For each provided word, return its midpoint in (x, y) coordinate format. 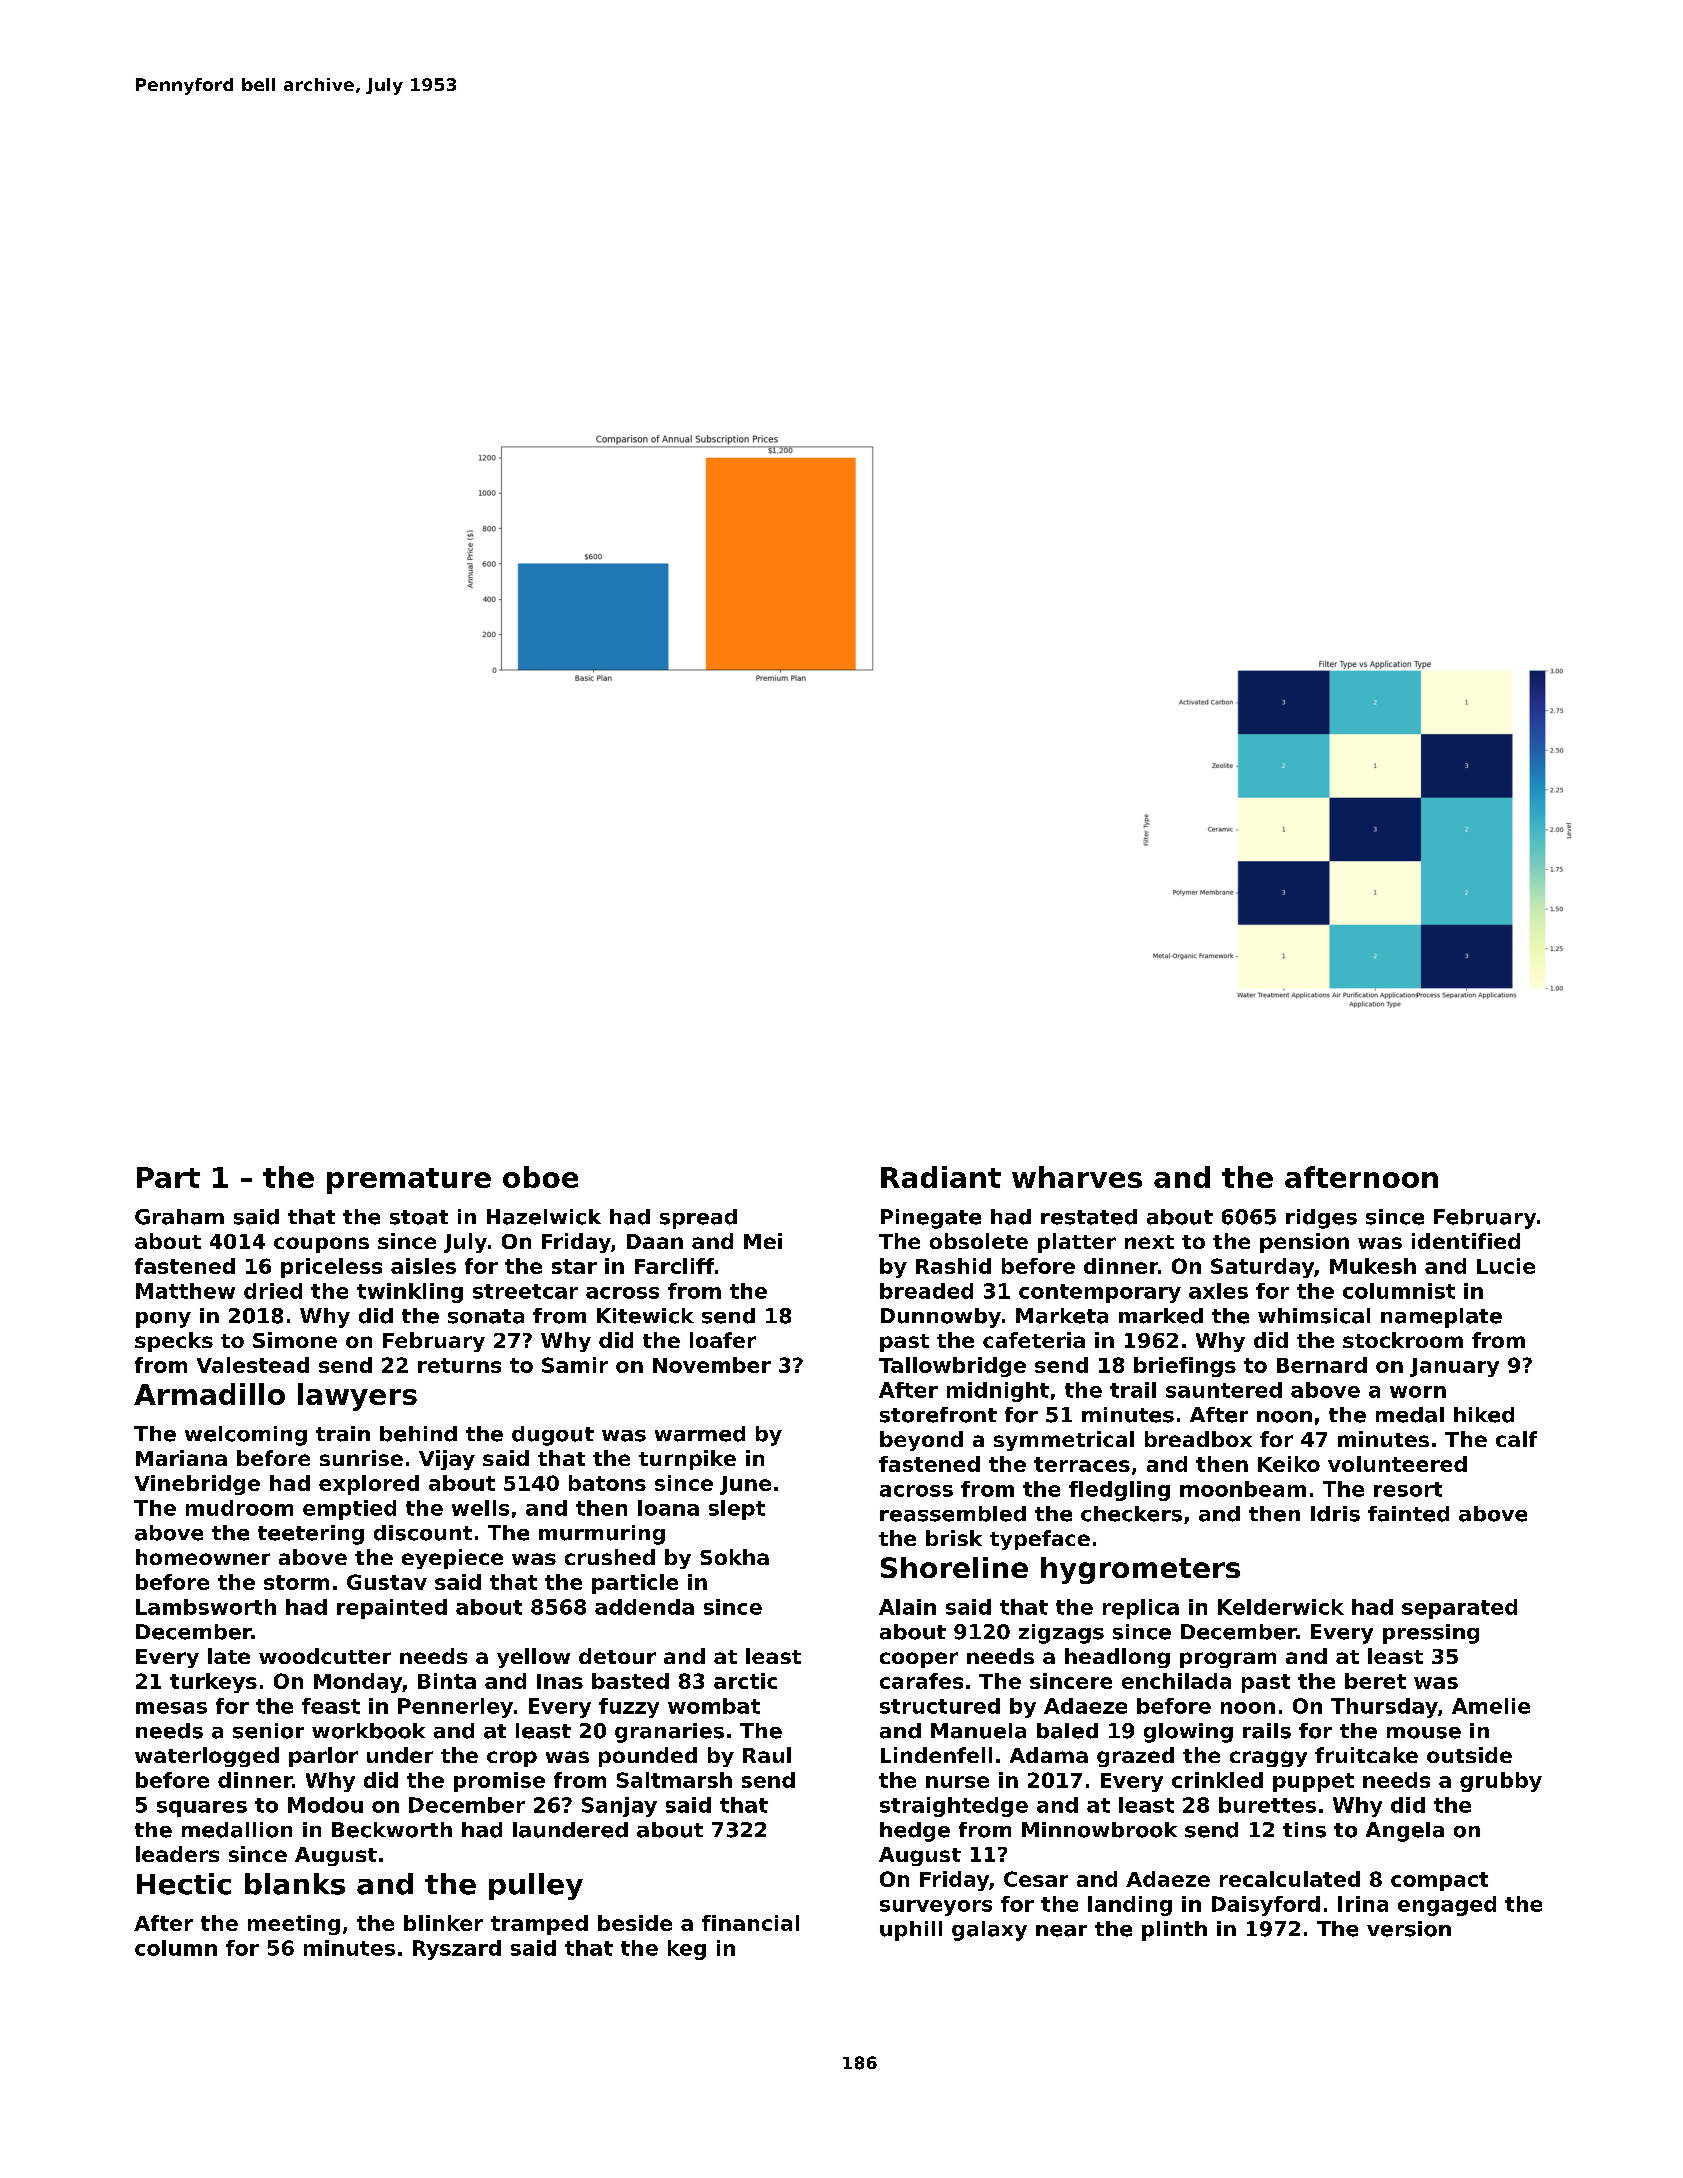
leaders (177, 1854)
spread (698, 1219)
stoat (419, 1217)
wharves (1077, 1177)
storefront (938, 1415)
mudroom (239, 1508)
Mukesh (1373, 1266)
